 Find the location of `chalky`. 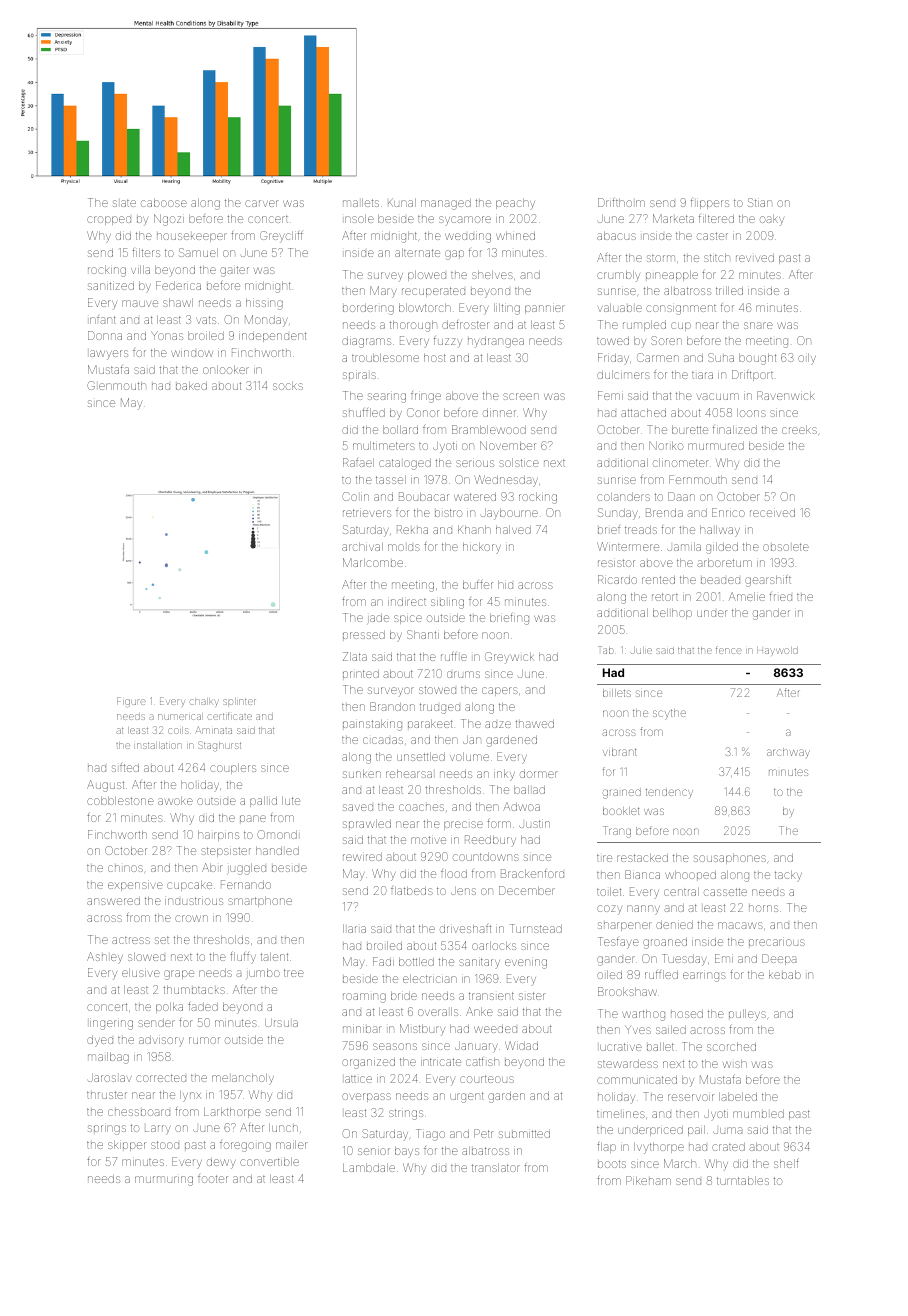

chalky is located at coordinates (204, 702).
